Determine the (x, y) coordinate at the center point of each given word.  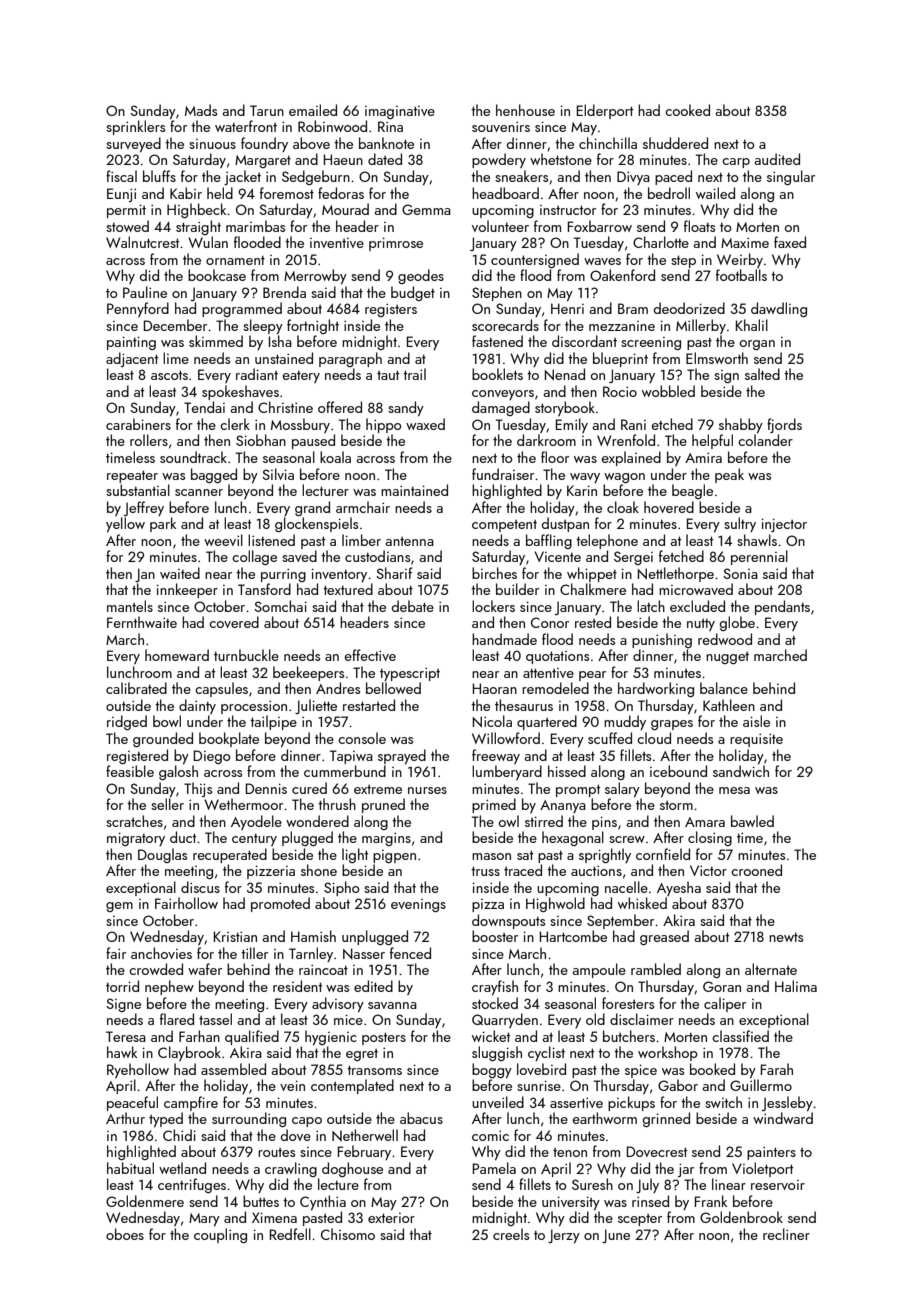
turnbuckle (246, 655)
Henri (567, 308)
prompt (578, 790)
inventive (337, 243)
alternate (771, 969)
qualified (252, 1037)
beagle (692, 491)
